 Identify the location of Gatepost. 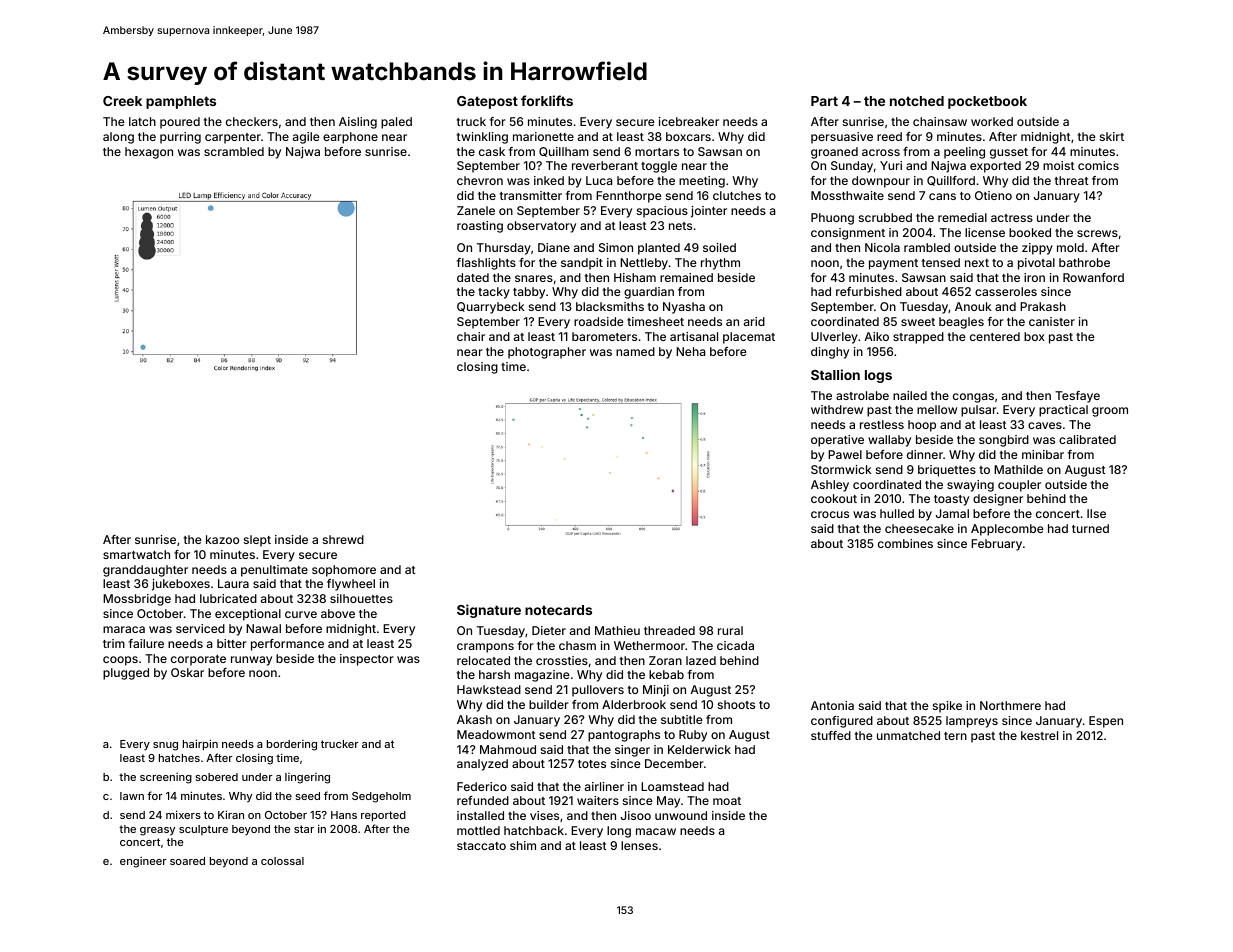
(487, 102).
